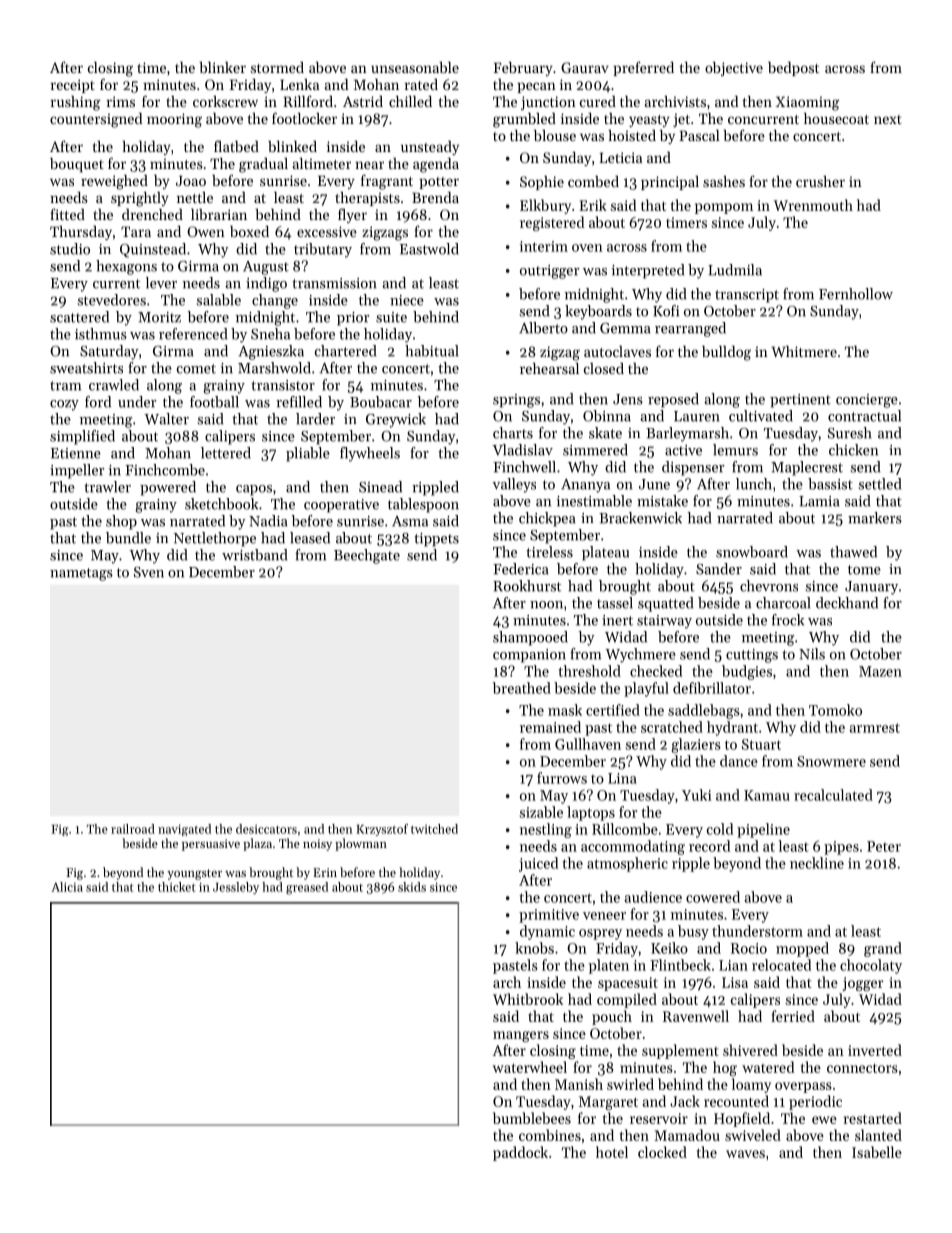  Describe the element at coordinates (763, 830) in the page. I see `pipeline` at that location.
